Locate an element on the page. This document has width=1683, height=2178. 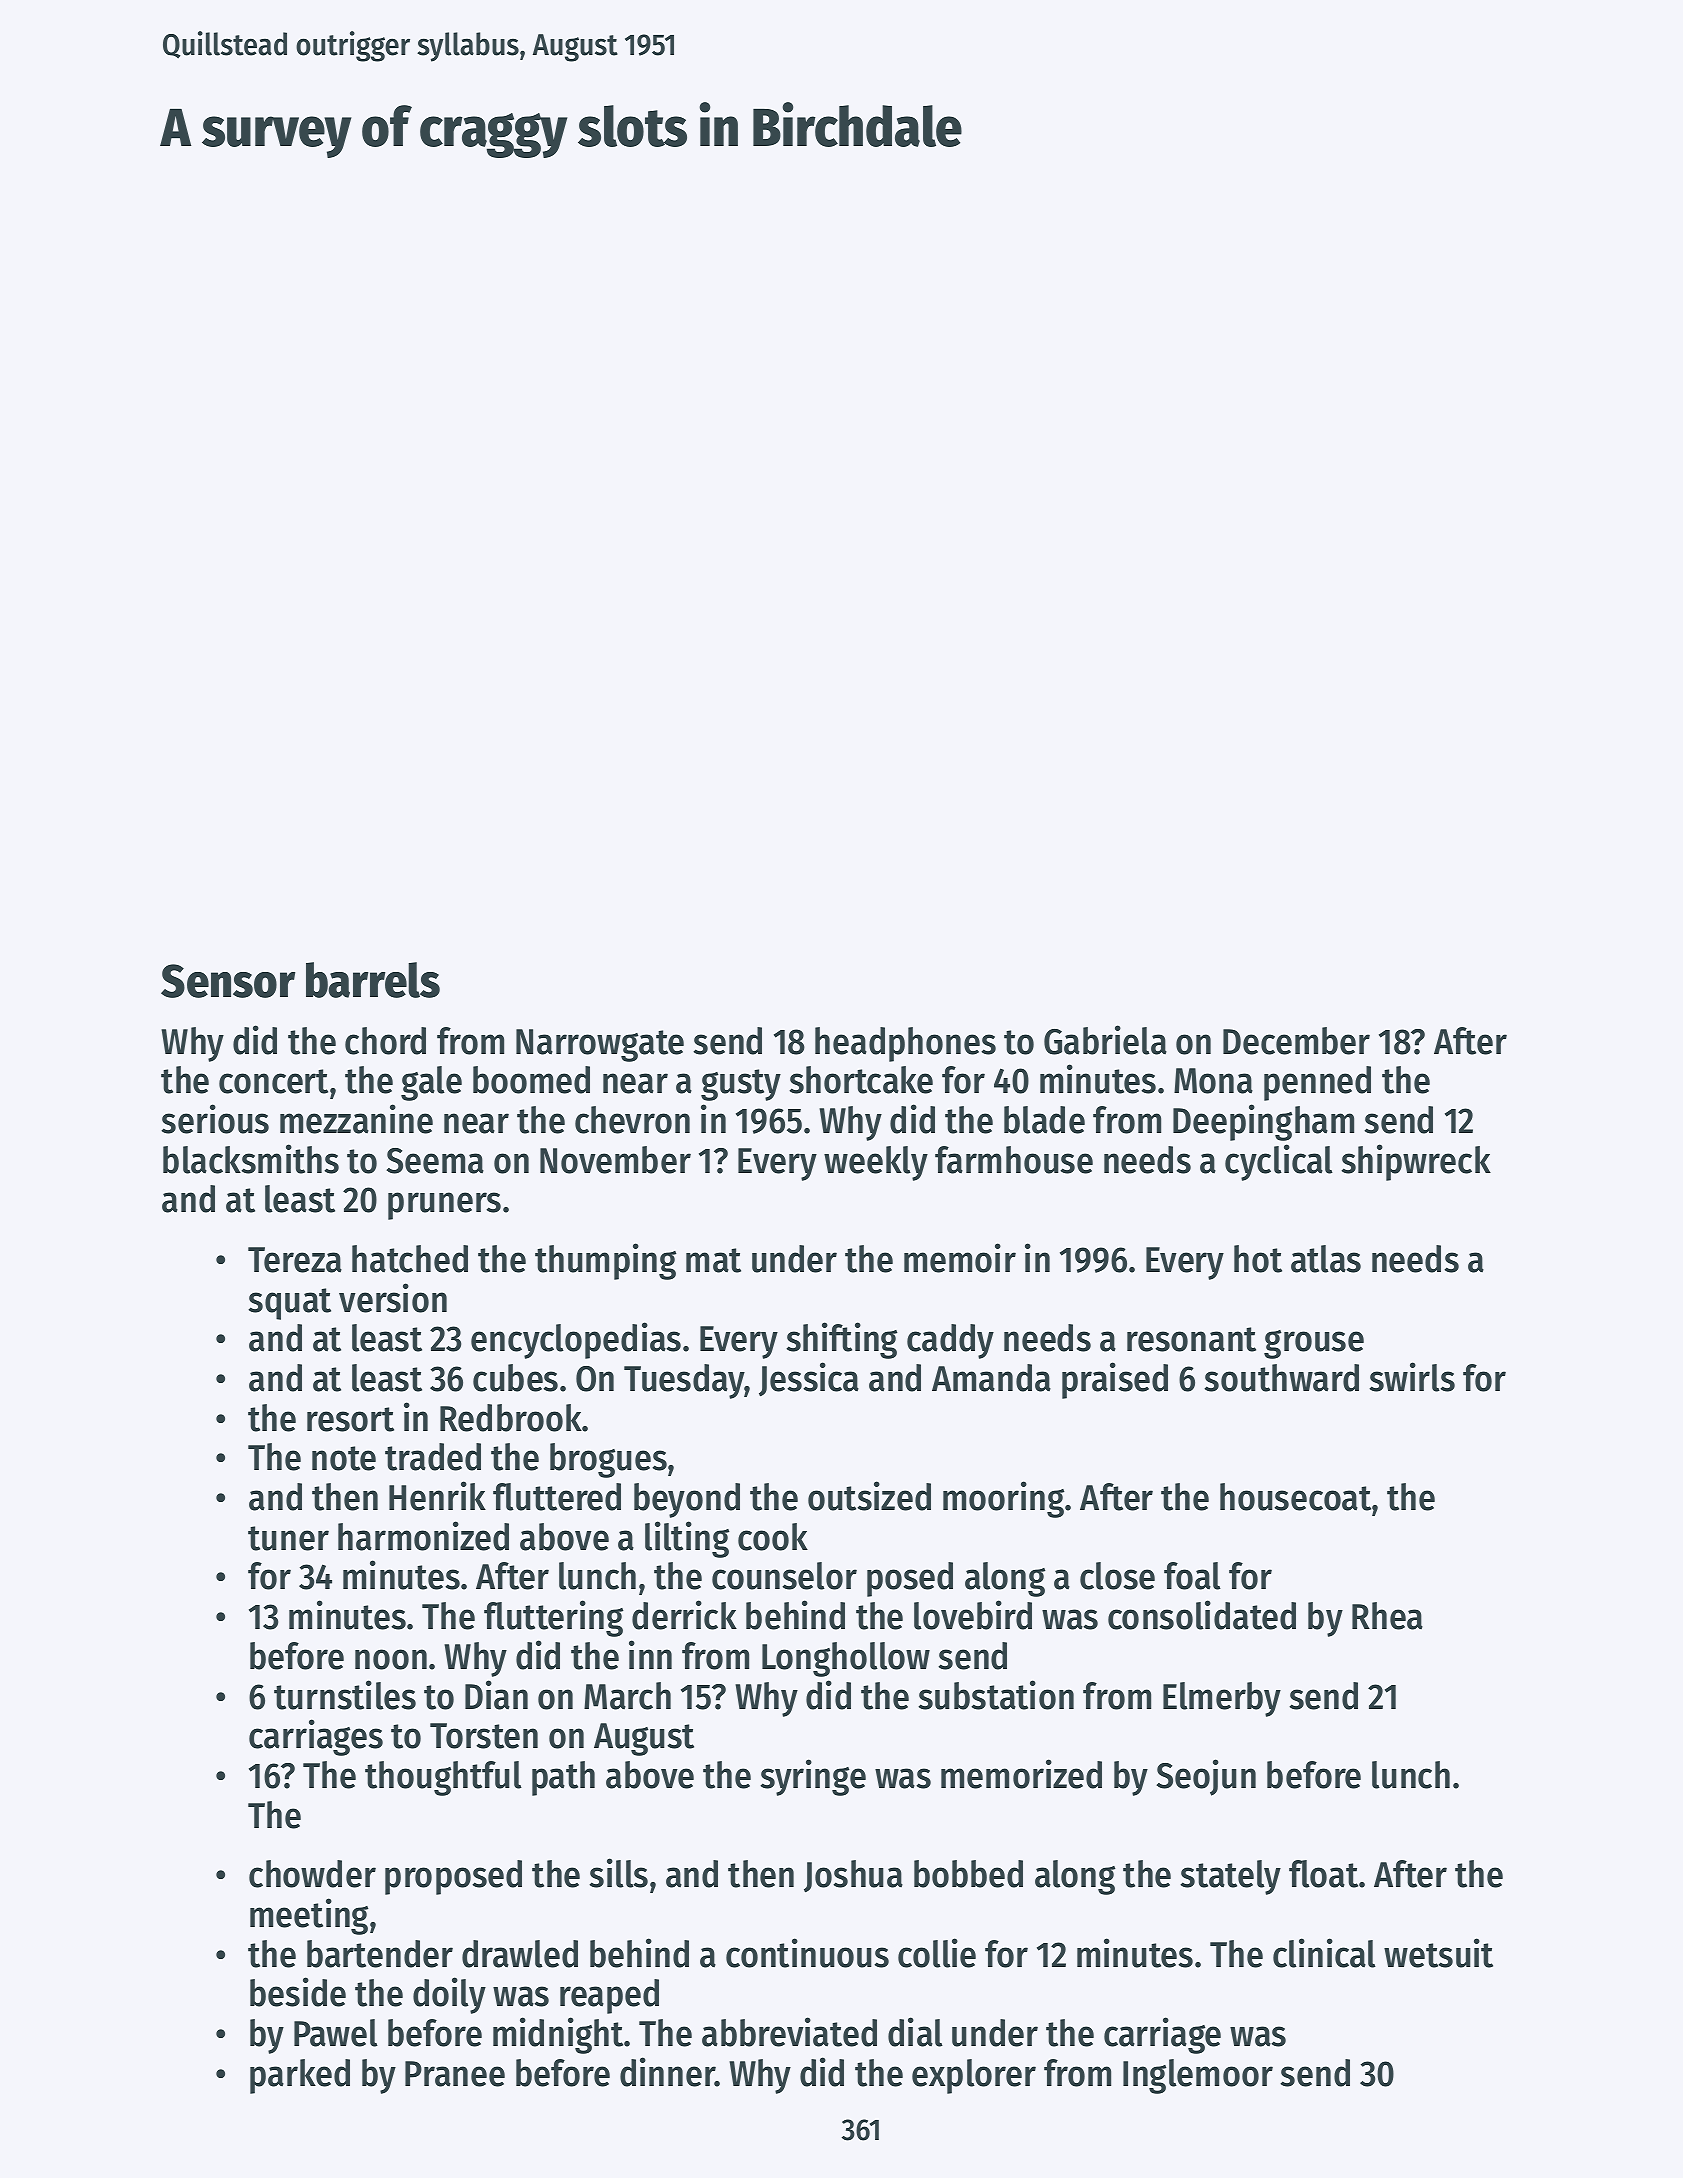
shortcake is located at coordinates (861, 1080).
